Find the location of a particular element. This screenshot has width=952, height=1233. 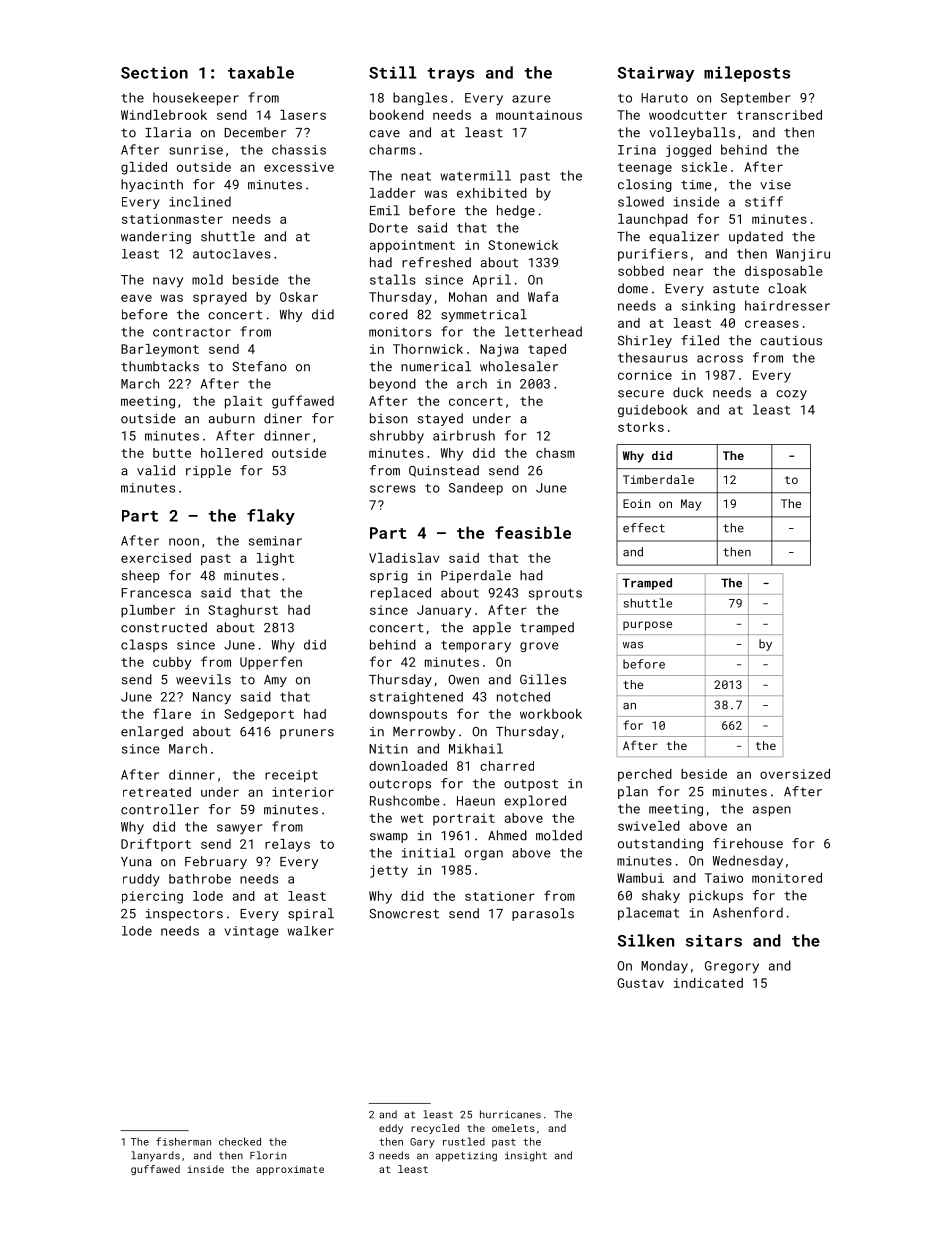

rustled is located at coordinates (464, 1141).
